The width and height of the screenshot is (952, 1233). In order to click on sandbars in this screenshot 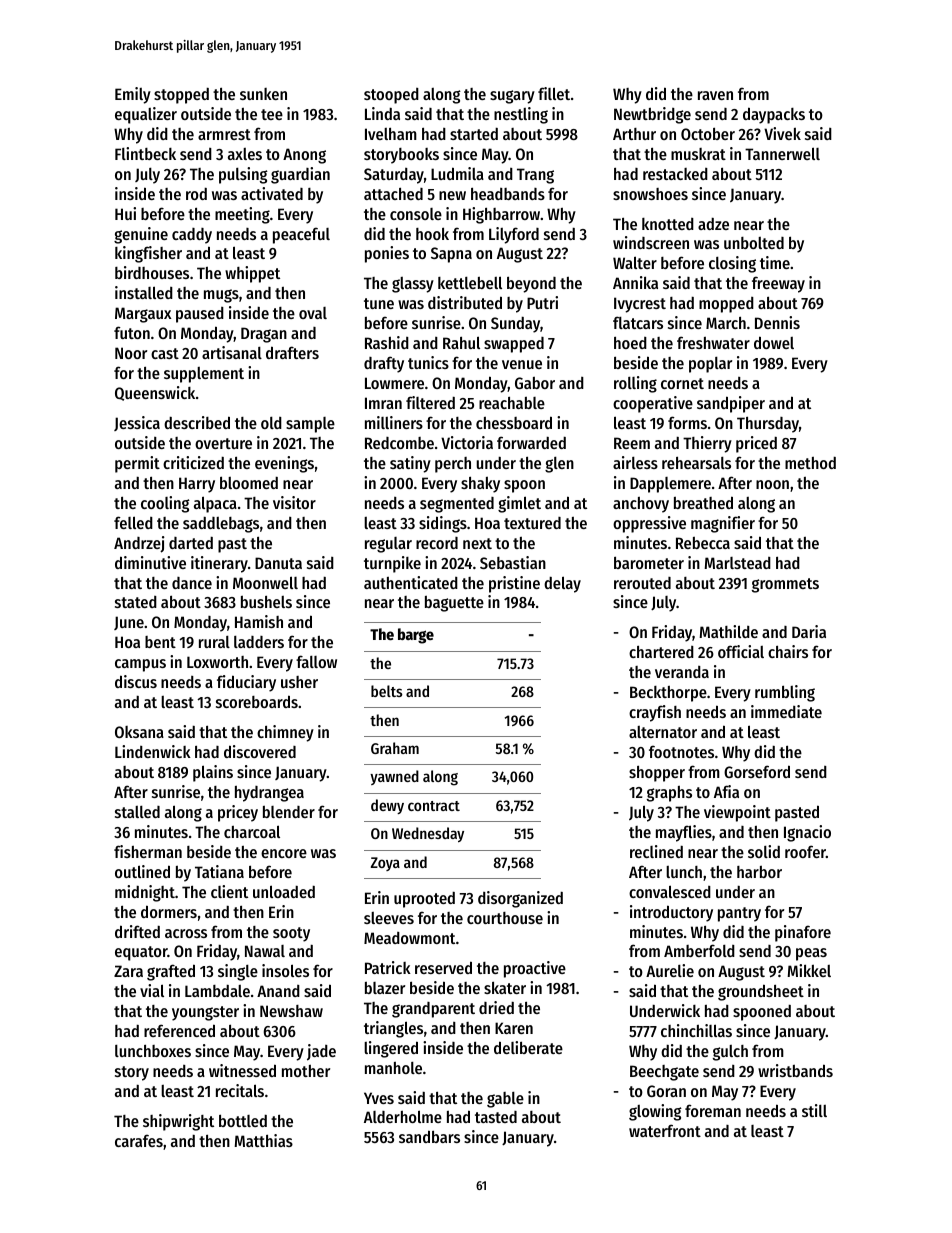, I will do `click(429, 1136)`.
